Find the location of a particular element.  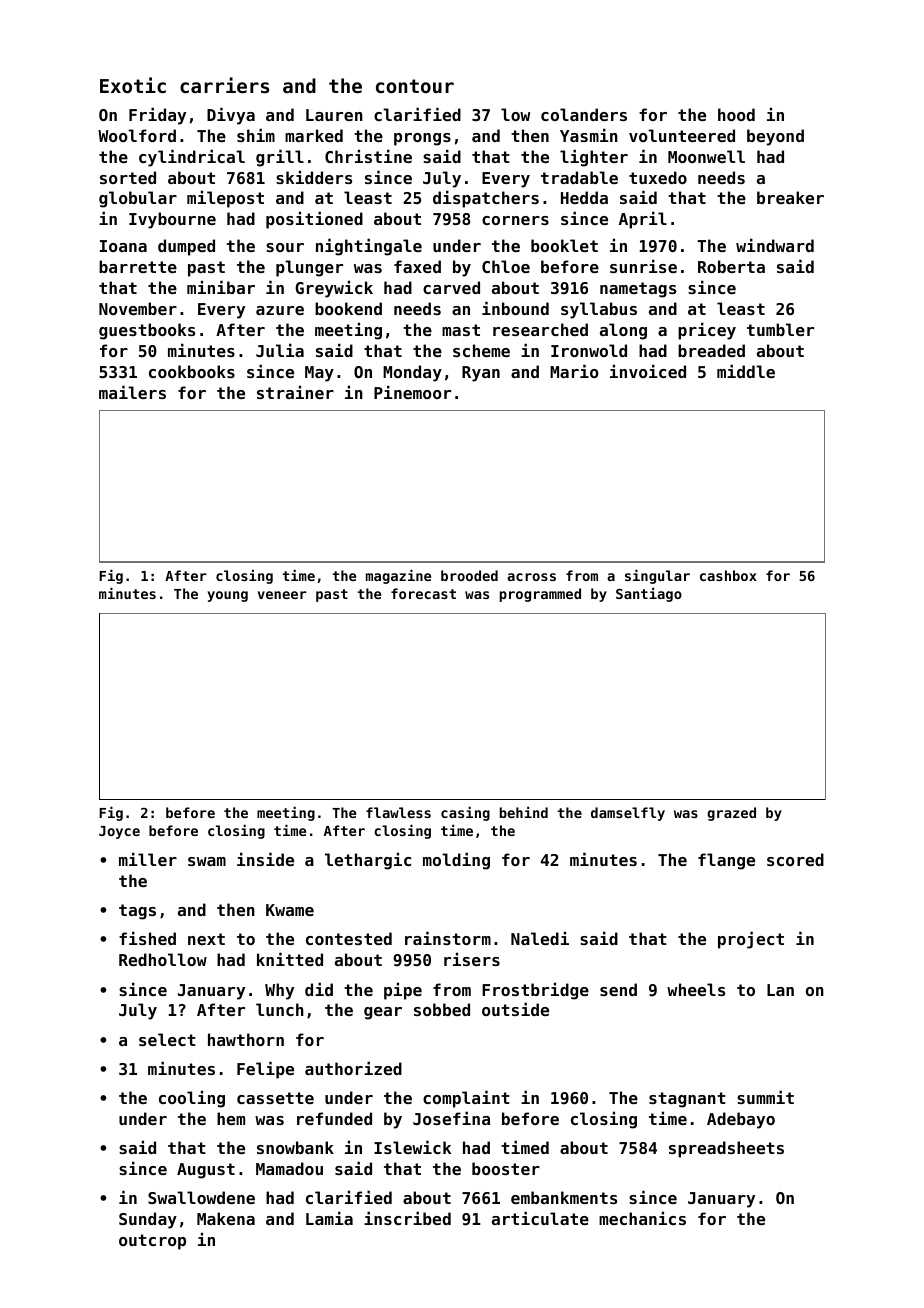

Mamadou is located at coordinates (289, 1168).
